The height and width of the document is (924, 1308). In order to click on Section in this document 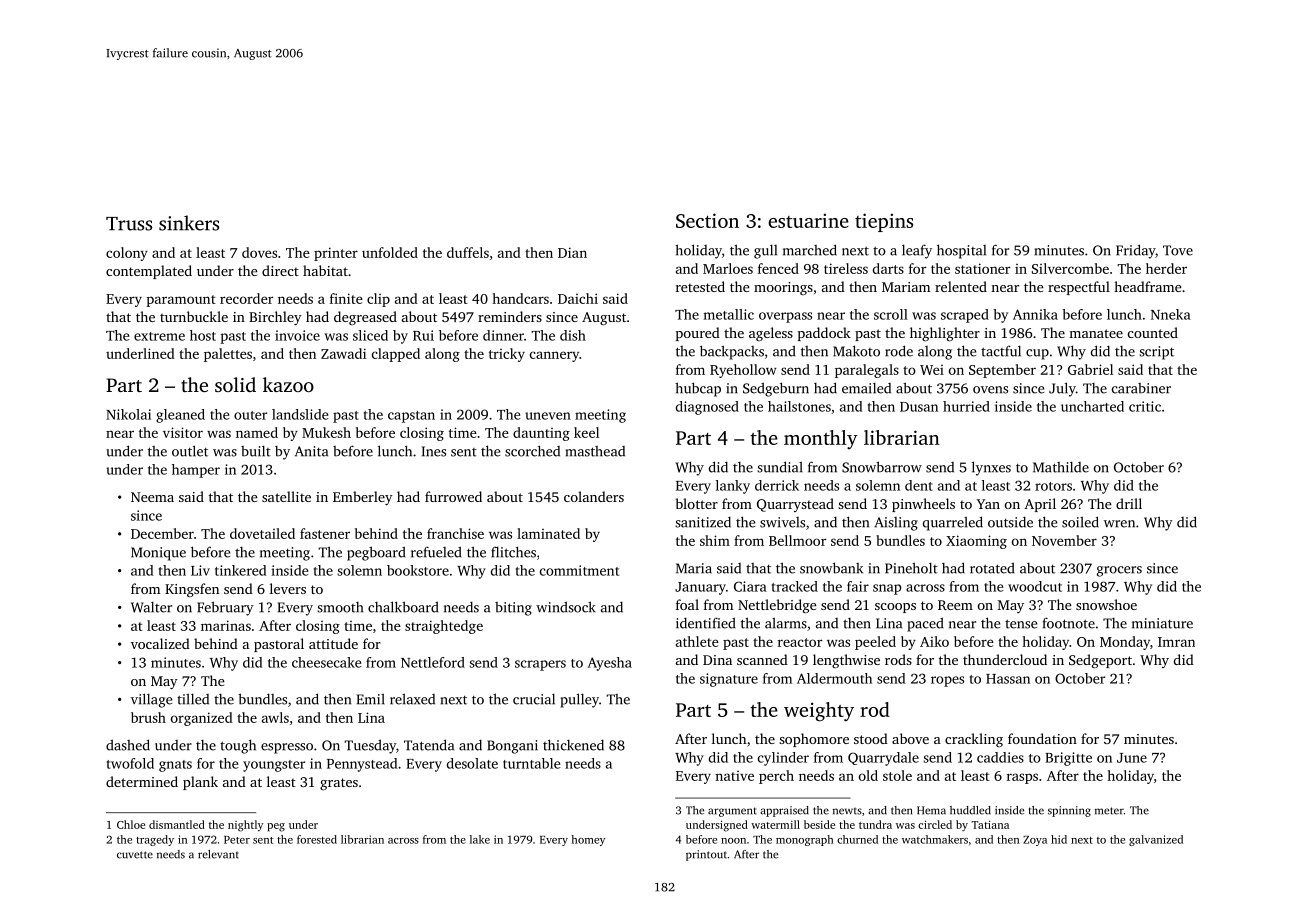, I will do `click(707, 220)`.
